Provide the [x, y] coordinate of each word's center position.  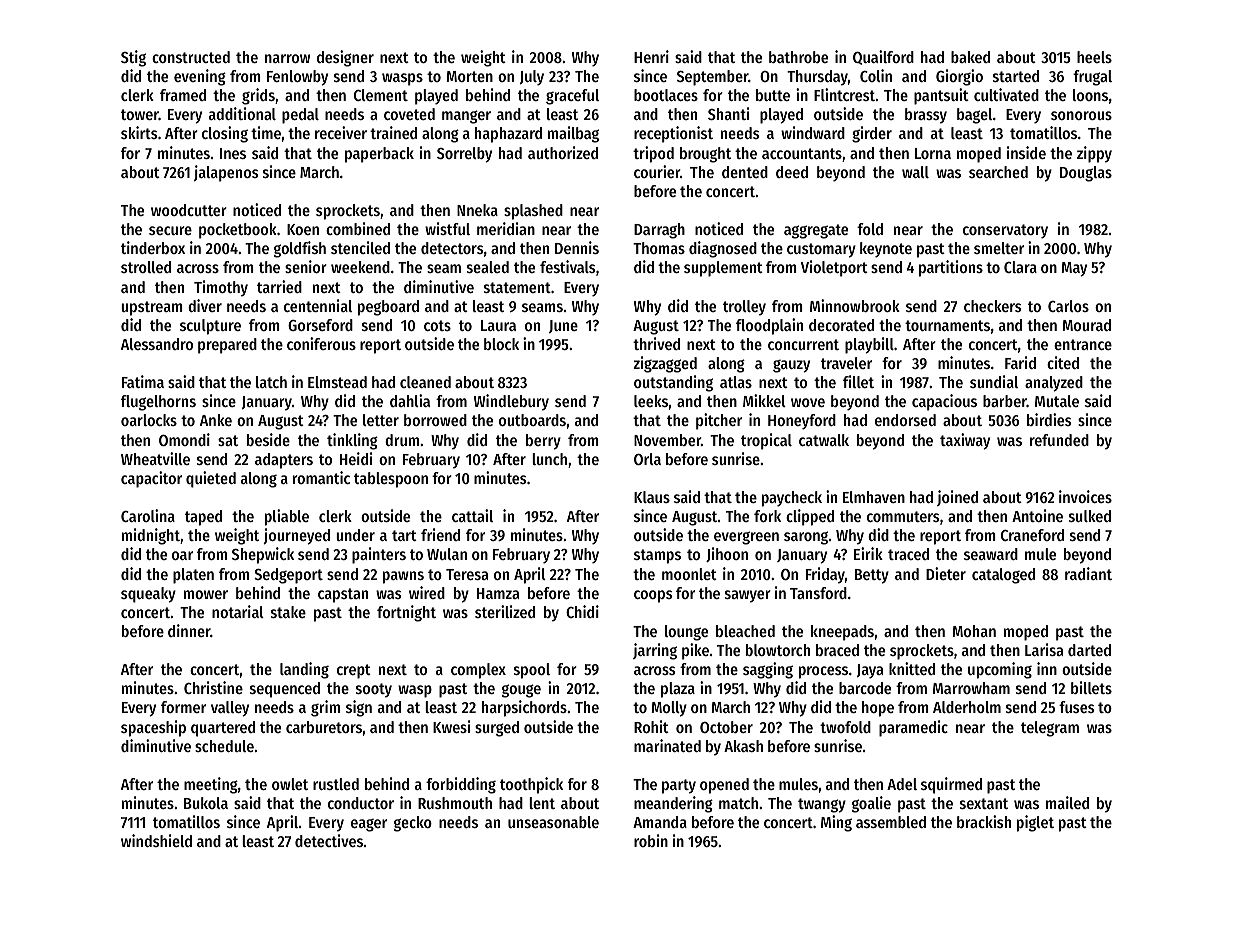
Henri [651, 56]
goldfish [300, 249]
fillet [858, 381]
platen [193, 576]
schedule [224, 746]
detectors [452, 248]
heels [1094, 57]
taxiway [965, 441]
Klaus [652, 497]
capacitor [151, 479]
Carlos [1068, 306]
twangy [822, 805]
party [679, 786]
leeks [651, 401]
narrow [287, 58]
